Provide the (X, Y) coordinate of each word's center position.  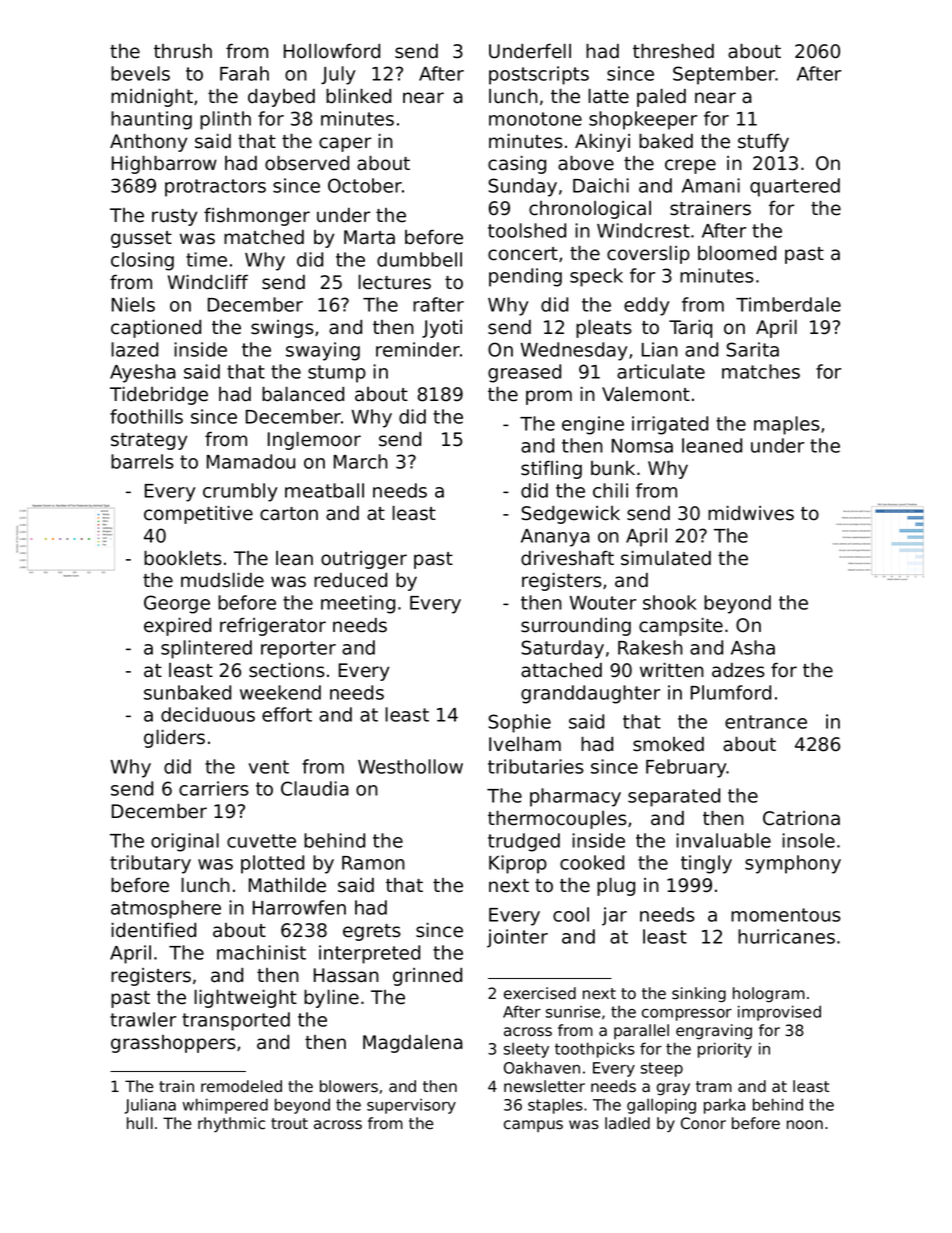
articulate (661, 371)
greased (524, 373)
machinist (261, 952)
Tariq (690, 329)
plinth (225, 120)
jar (614, 916)
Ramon (373, 863)
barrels (142, 461)
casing (517, 165)
